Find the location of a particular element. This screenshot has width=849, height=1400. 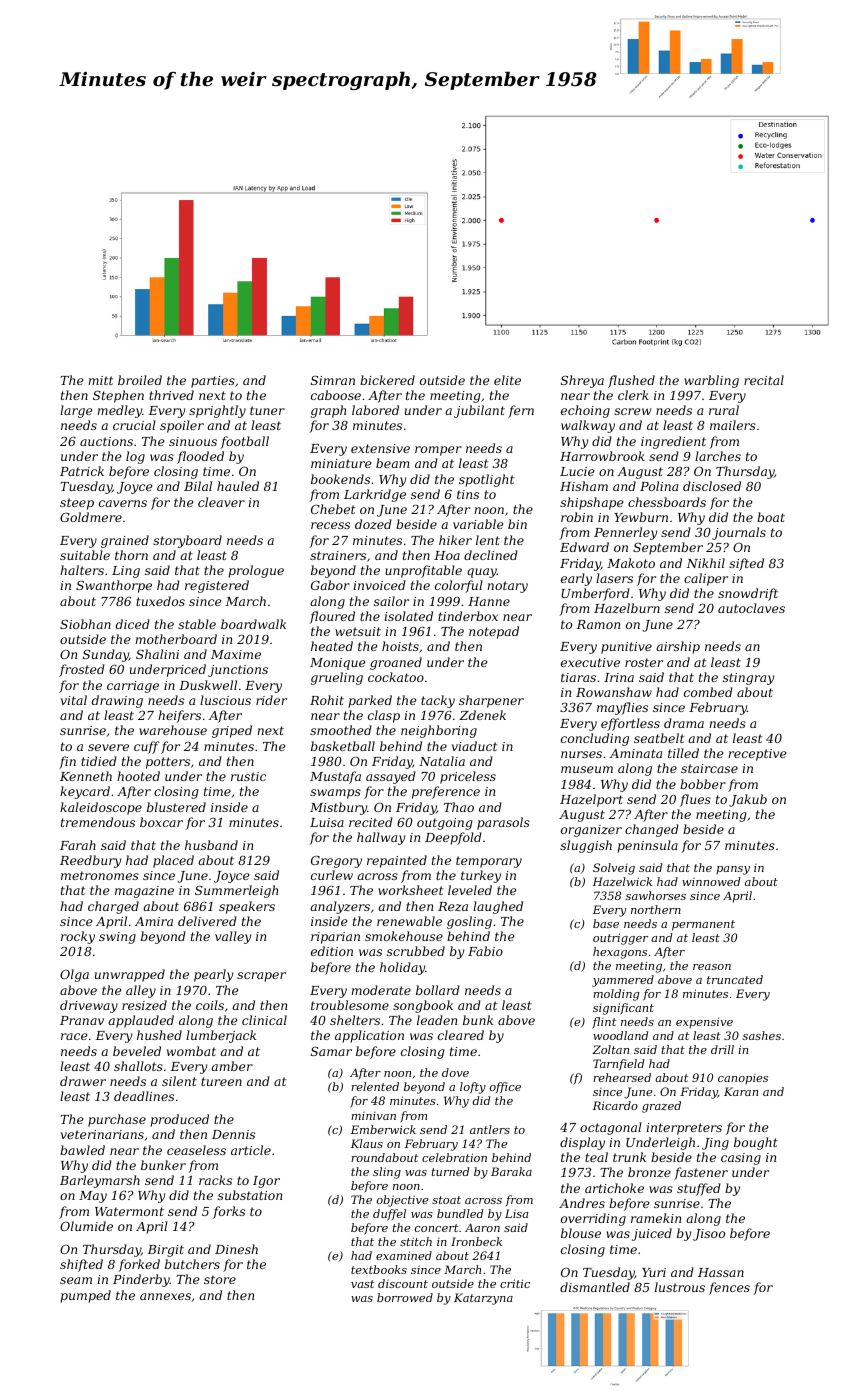

minivan is located at coordinates (373, 1116).
